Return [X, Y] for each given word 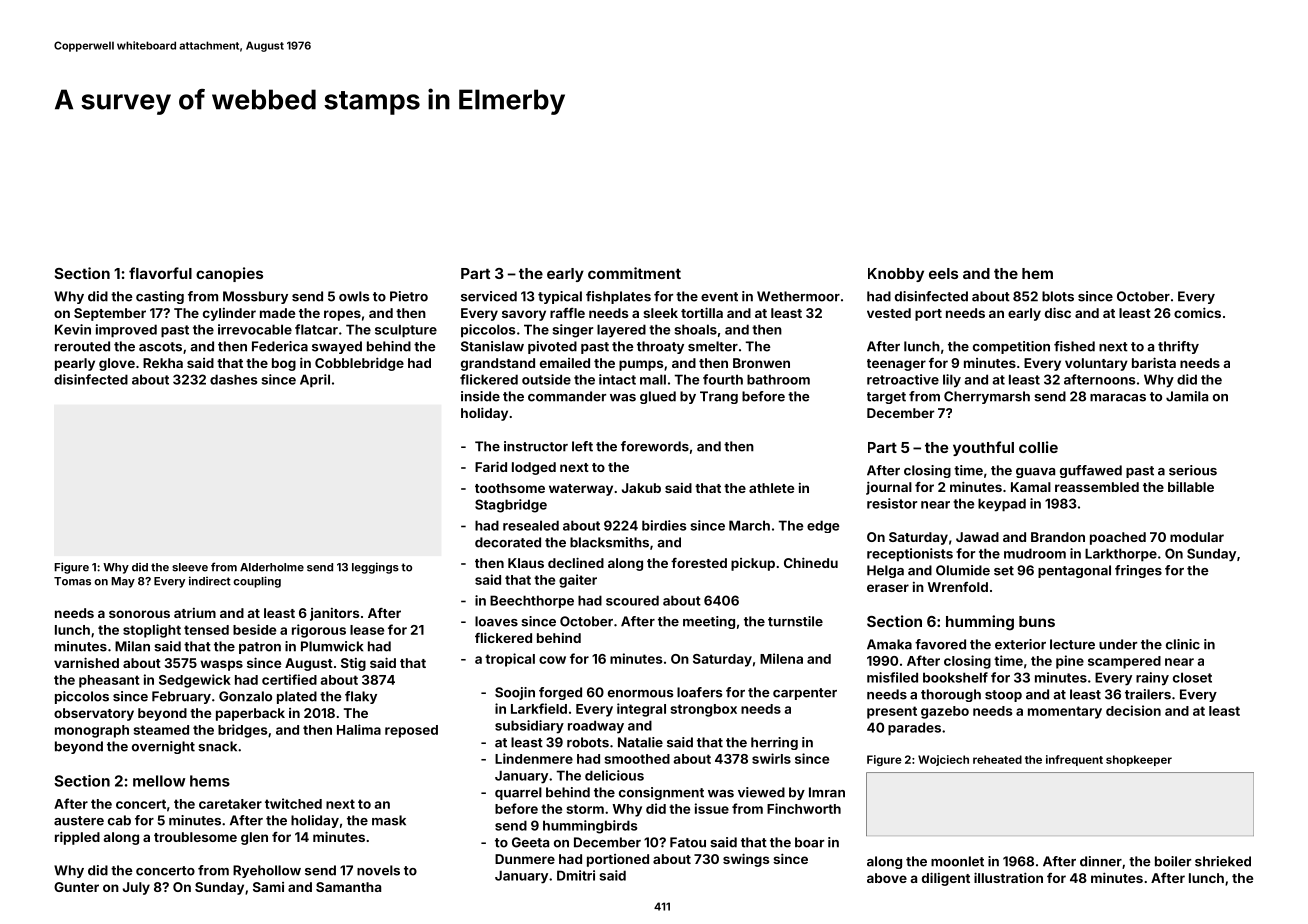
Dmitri [576, 875]
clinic [1183, 644]
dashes [234, 379]
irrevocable [255, 329]
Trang [719, 397]
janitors [335, 614]
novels [378, 870]
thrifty [1178, 347]
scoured [632, 600]
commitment [634, 273]
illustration [1008, 877]
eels [943, 273]
